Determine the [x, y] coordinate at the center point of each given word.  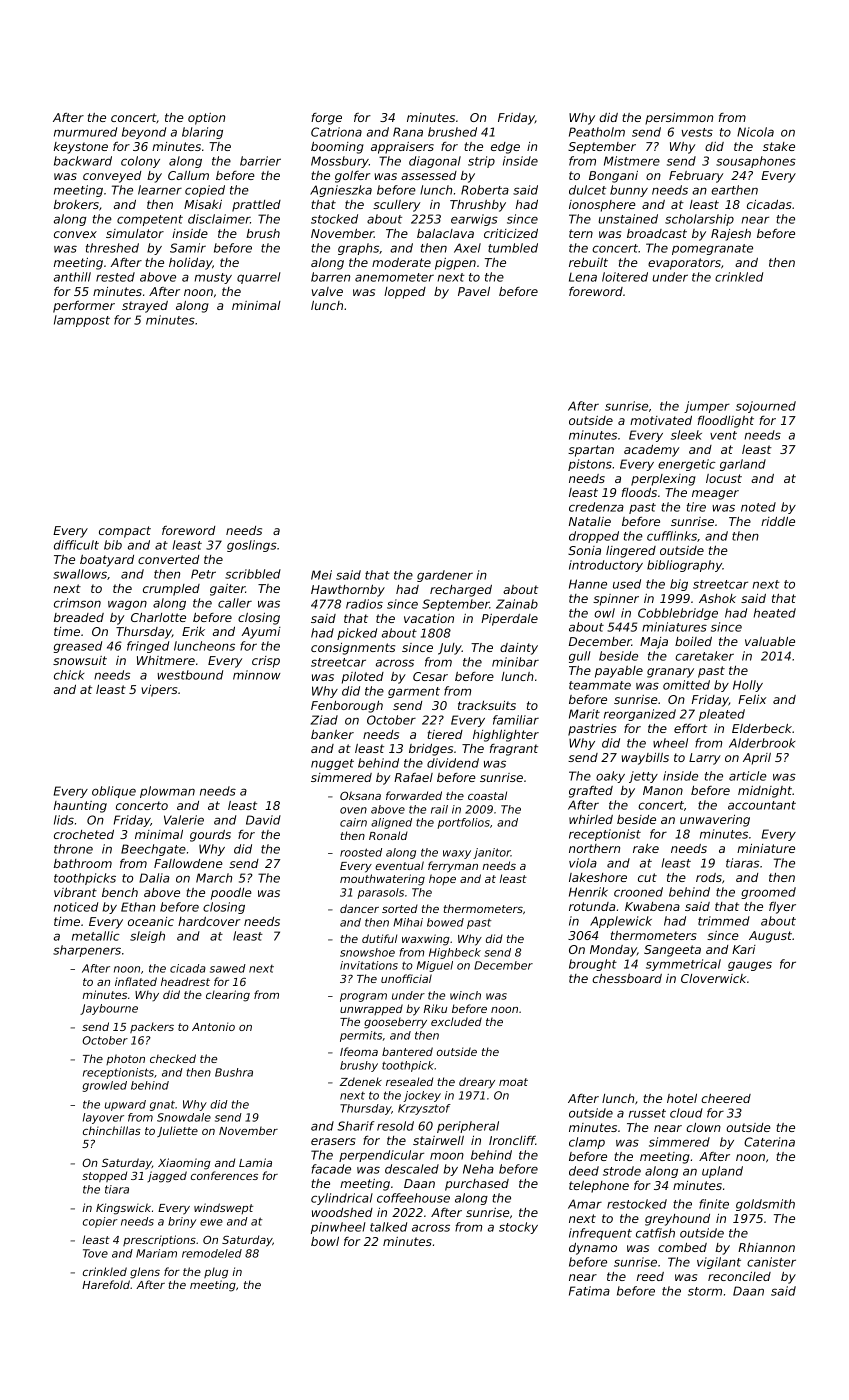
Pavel [474, 291]
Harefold [106, 1284]
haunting [80, 807]
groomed [768, 893]
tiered [445, 734]
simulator [135, 233]
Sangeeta [672, 951]
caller [235, 603]
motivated [661, 420]
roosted [361, 852]
